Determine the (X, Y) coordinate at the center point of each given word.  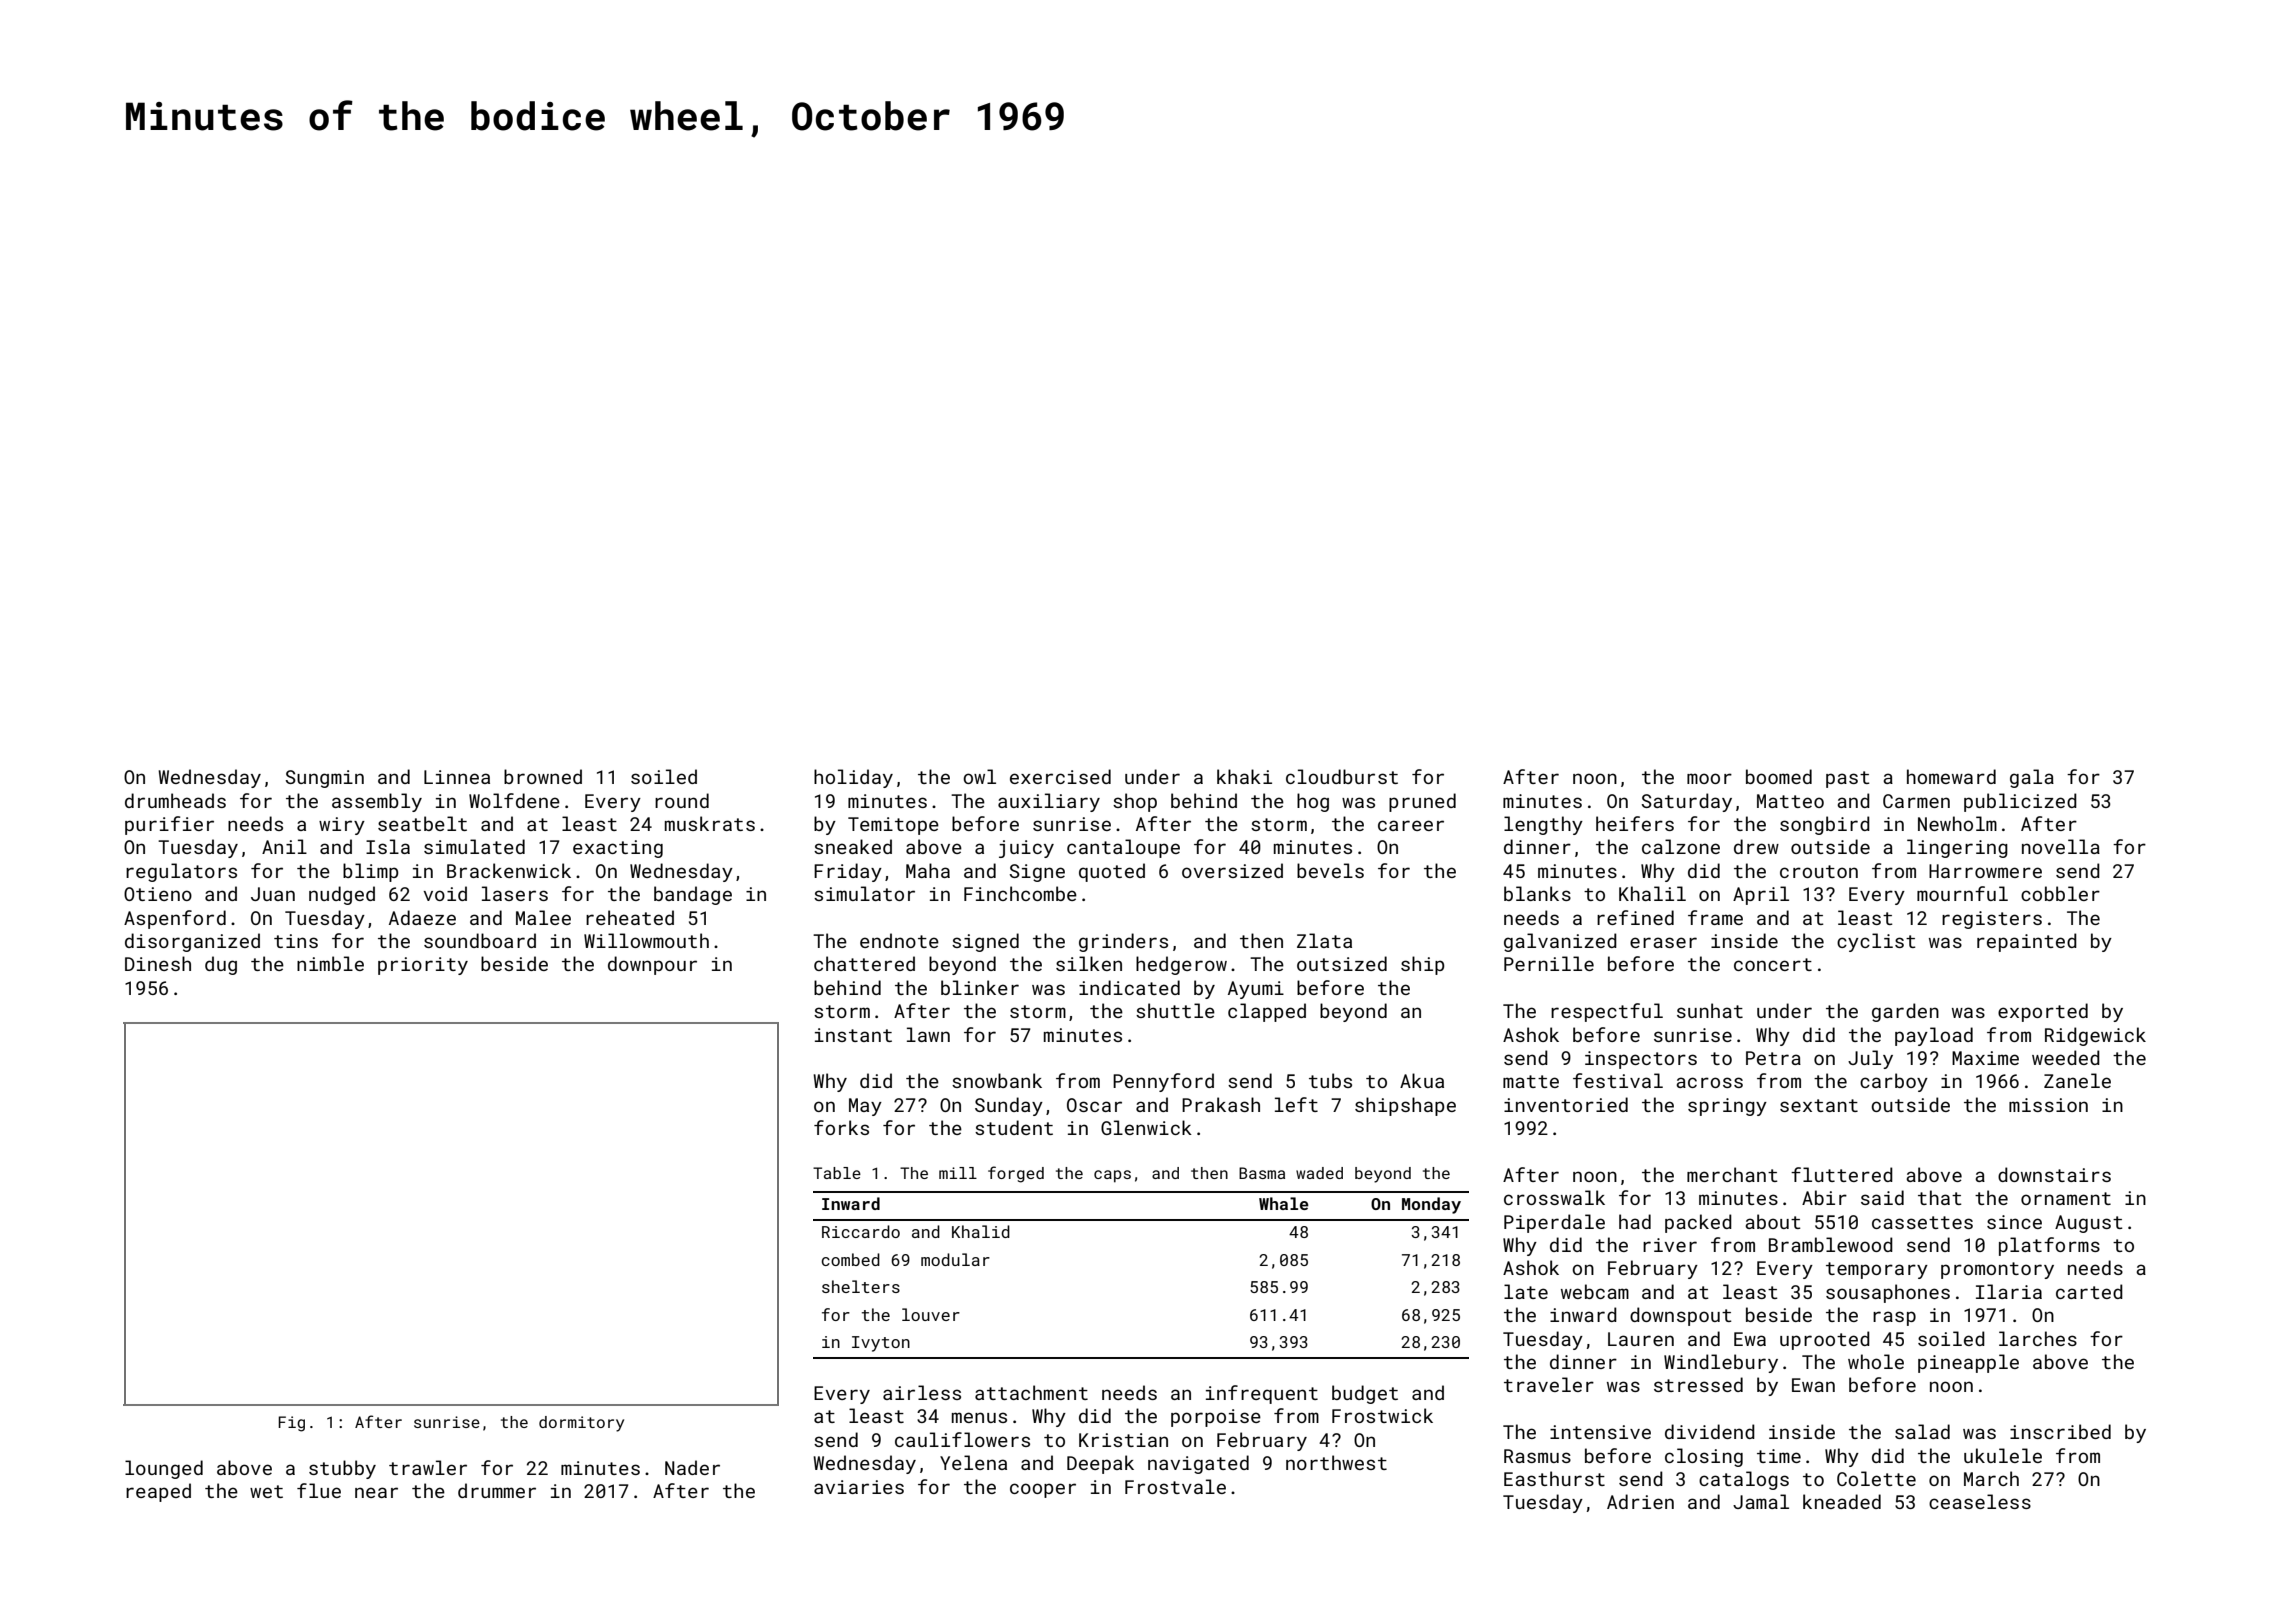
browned (543, 776)
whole (1876, 1361)
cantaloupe (1123, 848)
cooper (1043, 1490)
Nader (692, 1467)
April (1761, 895)
